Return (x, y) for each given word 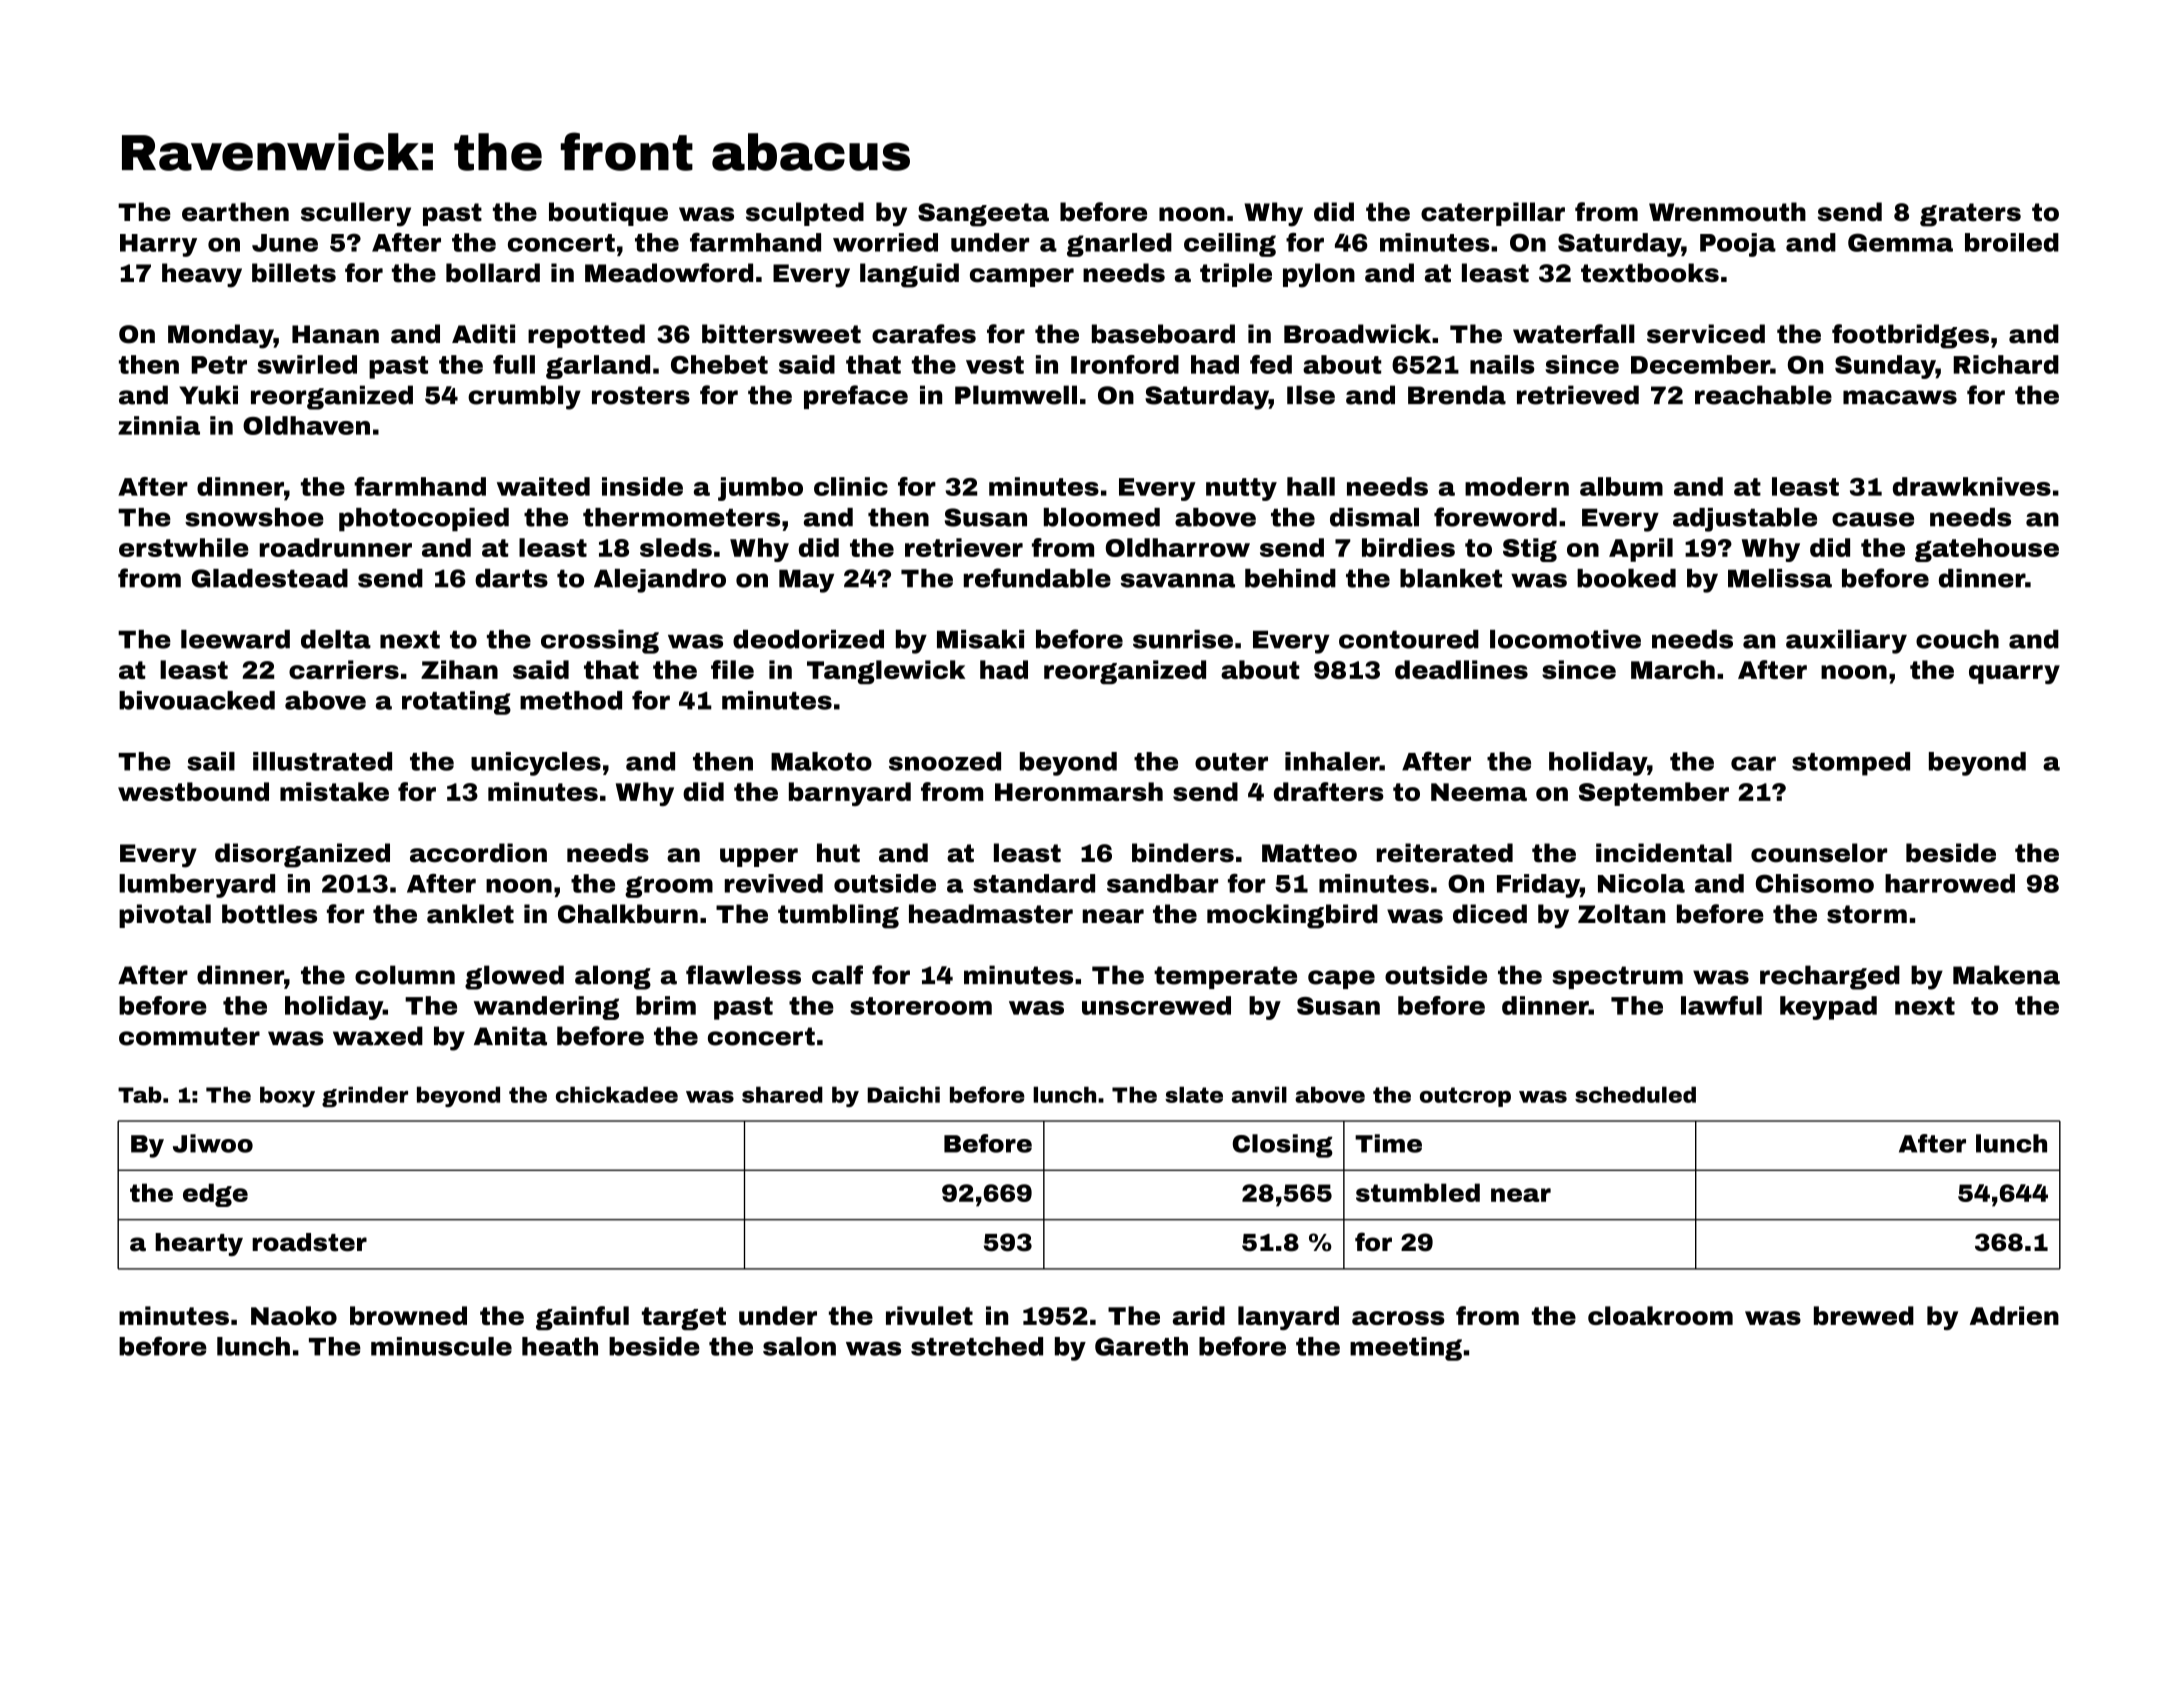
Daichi (903, 1095)
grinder (365, 1097)
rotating (456, 703)
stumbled (1418, 1192)
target (684, 1318)
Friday (1538, 886)
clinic (851, 486)
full (514, 364)
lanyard (1288, 1318)
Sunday (1885, 367)
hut (838, 853)
